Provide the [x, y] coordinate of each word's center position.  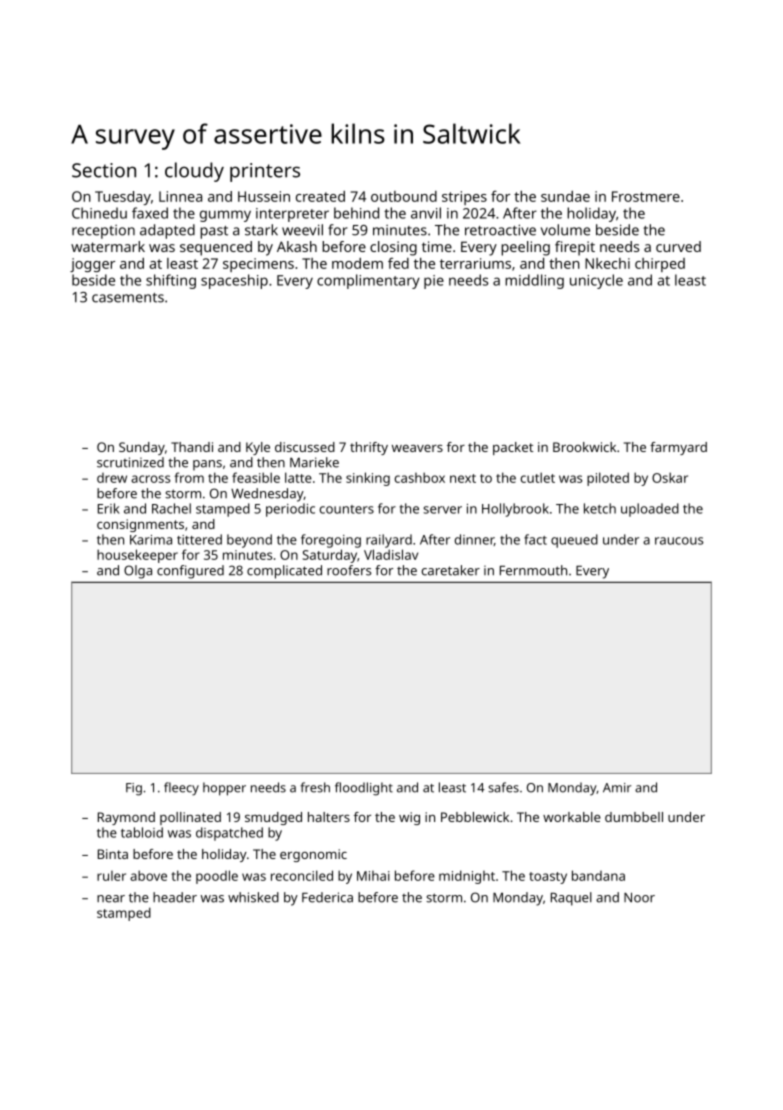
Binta [113, 854]
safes [503, 787]
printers [265, 172]
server [442, 510]
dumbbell [634, 817]
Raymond [126, 818]
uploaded [650, 510]
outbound [404, 196]
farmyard [678, 448]
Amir [617, 788]
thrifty [369, 448]
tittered [199, 539]
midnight [467, 877]
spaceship [234, 281]
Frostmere [646, 196]
